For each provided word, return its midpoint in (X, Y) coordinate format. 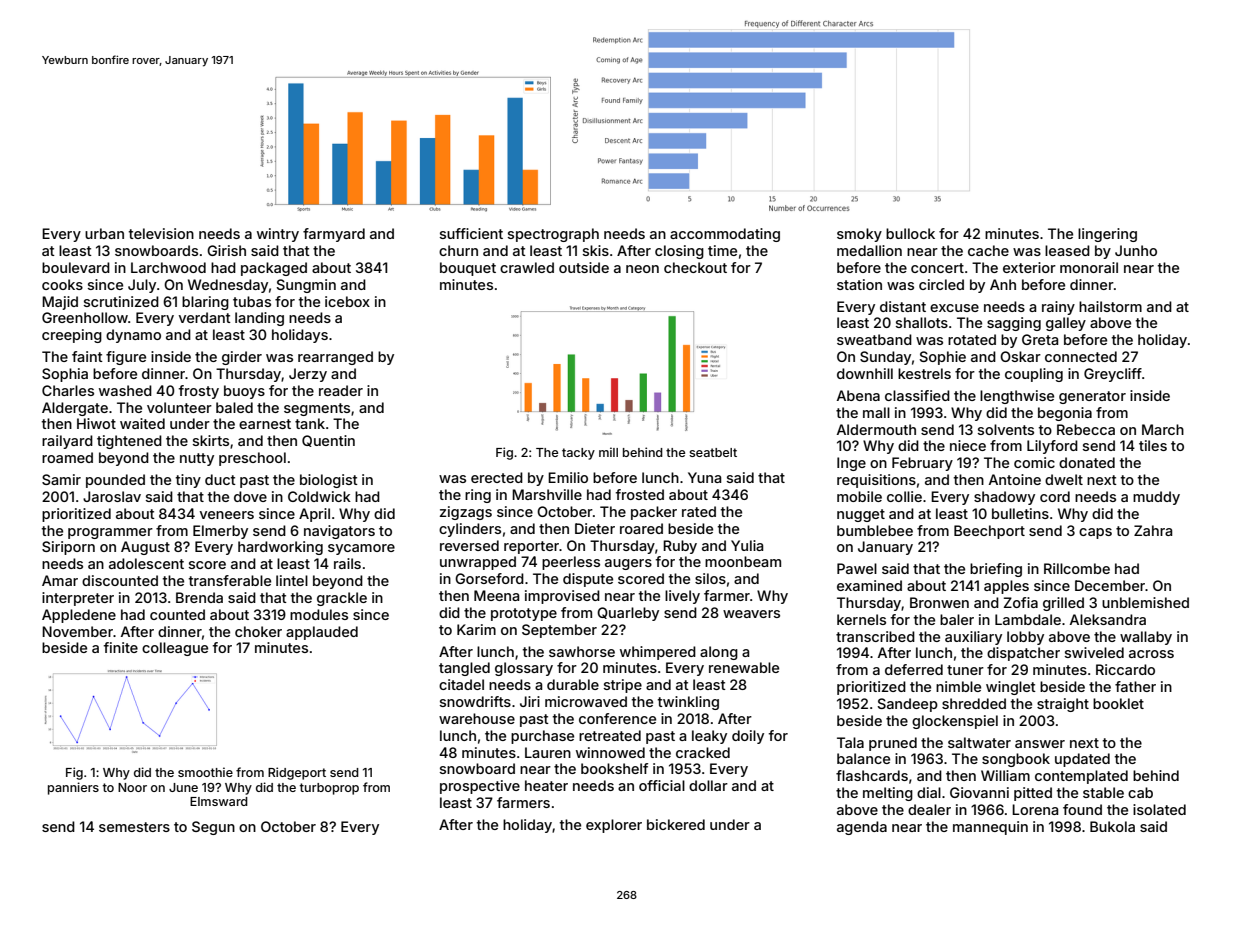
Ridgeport (297, 773)
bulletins (1020, 513)
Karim (476, 629)
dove (250, 496)
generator (1092, 397)
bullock (910, 233)
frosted (640, 494)
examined (869, 585)
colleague (175, 649)
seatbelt (713, 452)
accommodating (725, 235)
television (161, 233)
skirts (211, 440)
